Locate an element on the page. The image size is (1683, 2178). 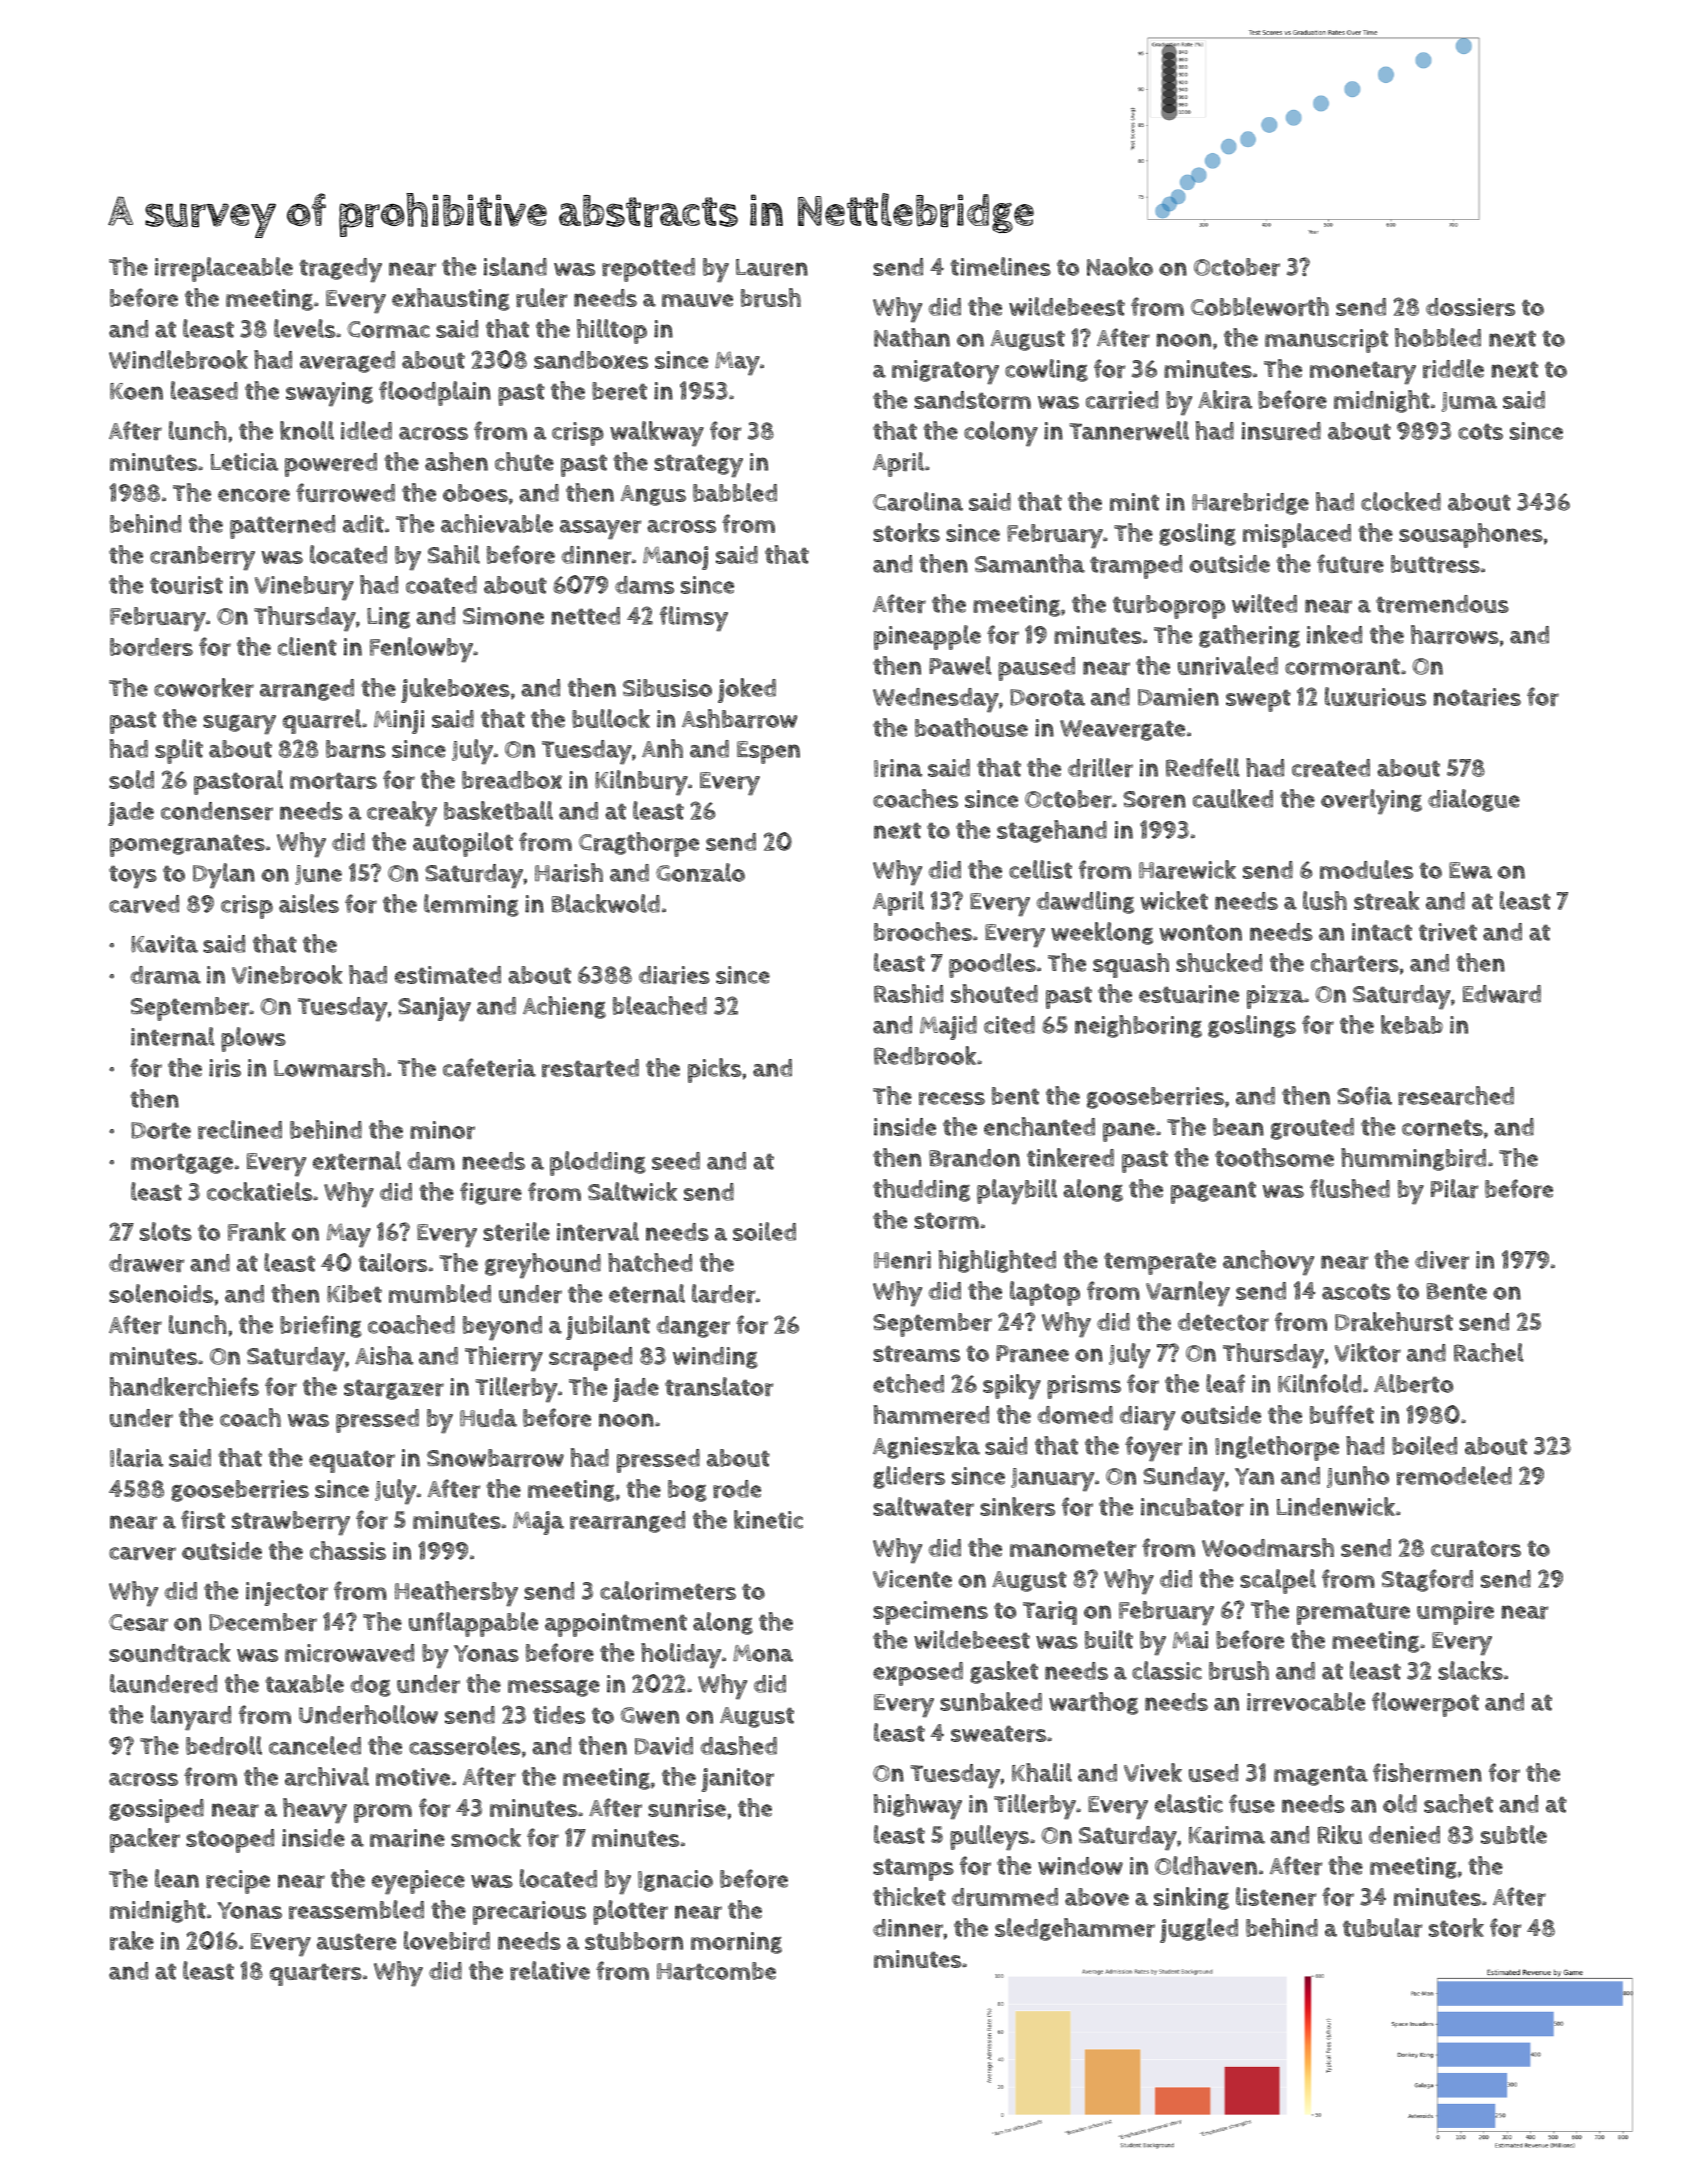
Naoko is located at coordinates (1120, 266).
